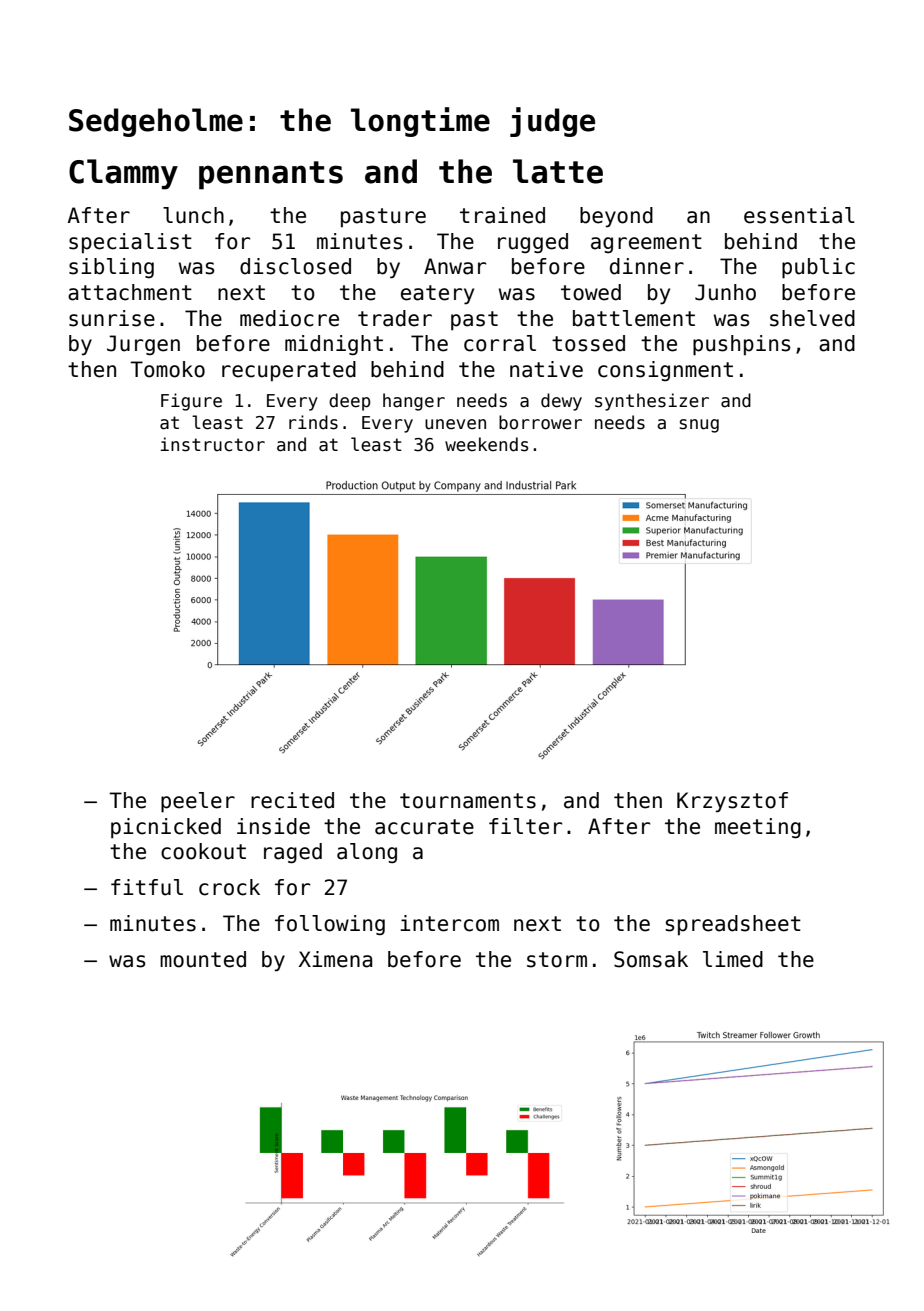 The image size is (924, 1311). Describe the element at coordinates (271, 175) in the image. I see `pennants` at that location.
